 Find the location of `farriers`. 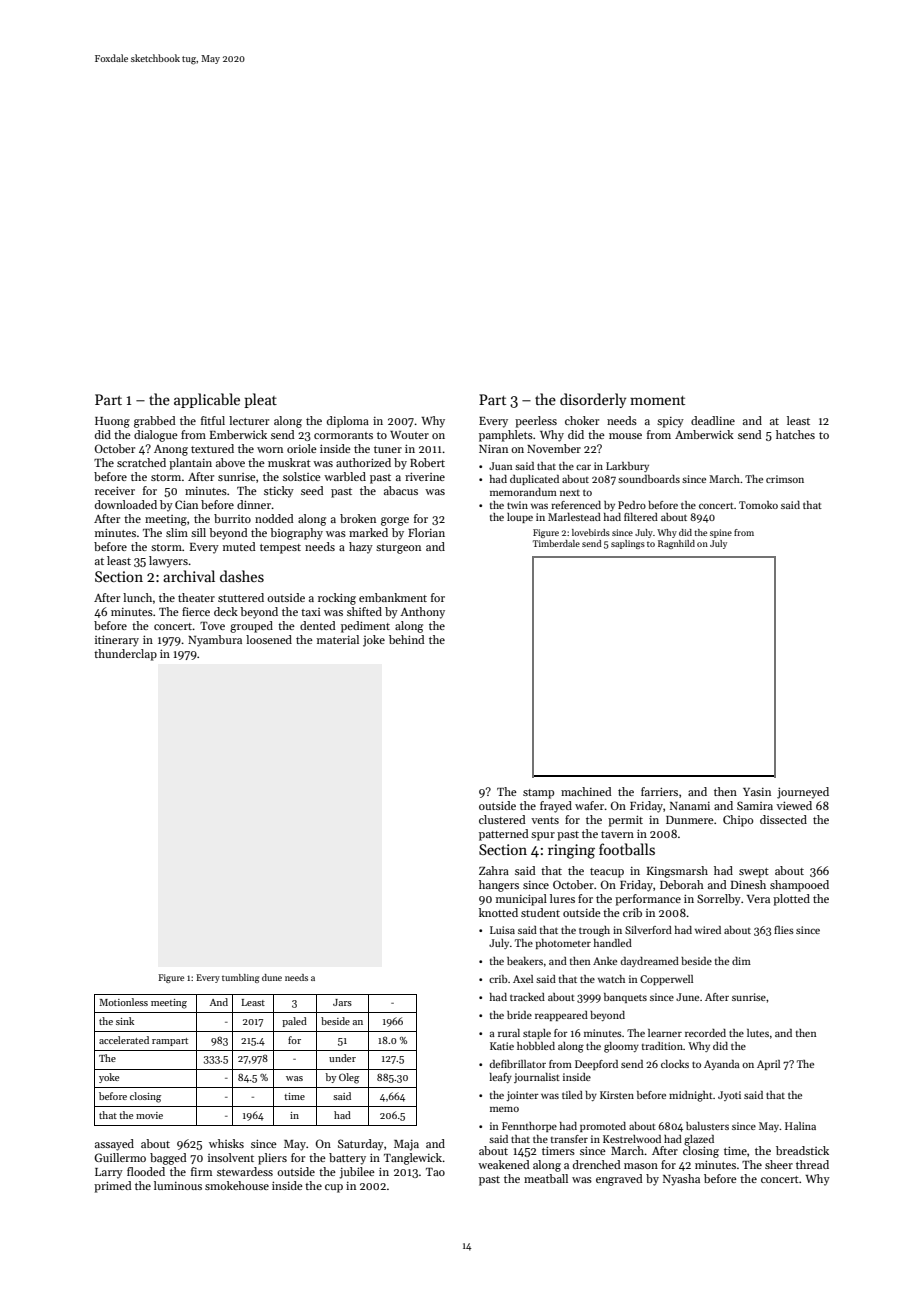

farriers is located at coordinates (659, 791).
